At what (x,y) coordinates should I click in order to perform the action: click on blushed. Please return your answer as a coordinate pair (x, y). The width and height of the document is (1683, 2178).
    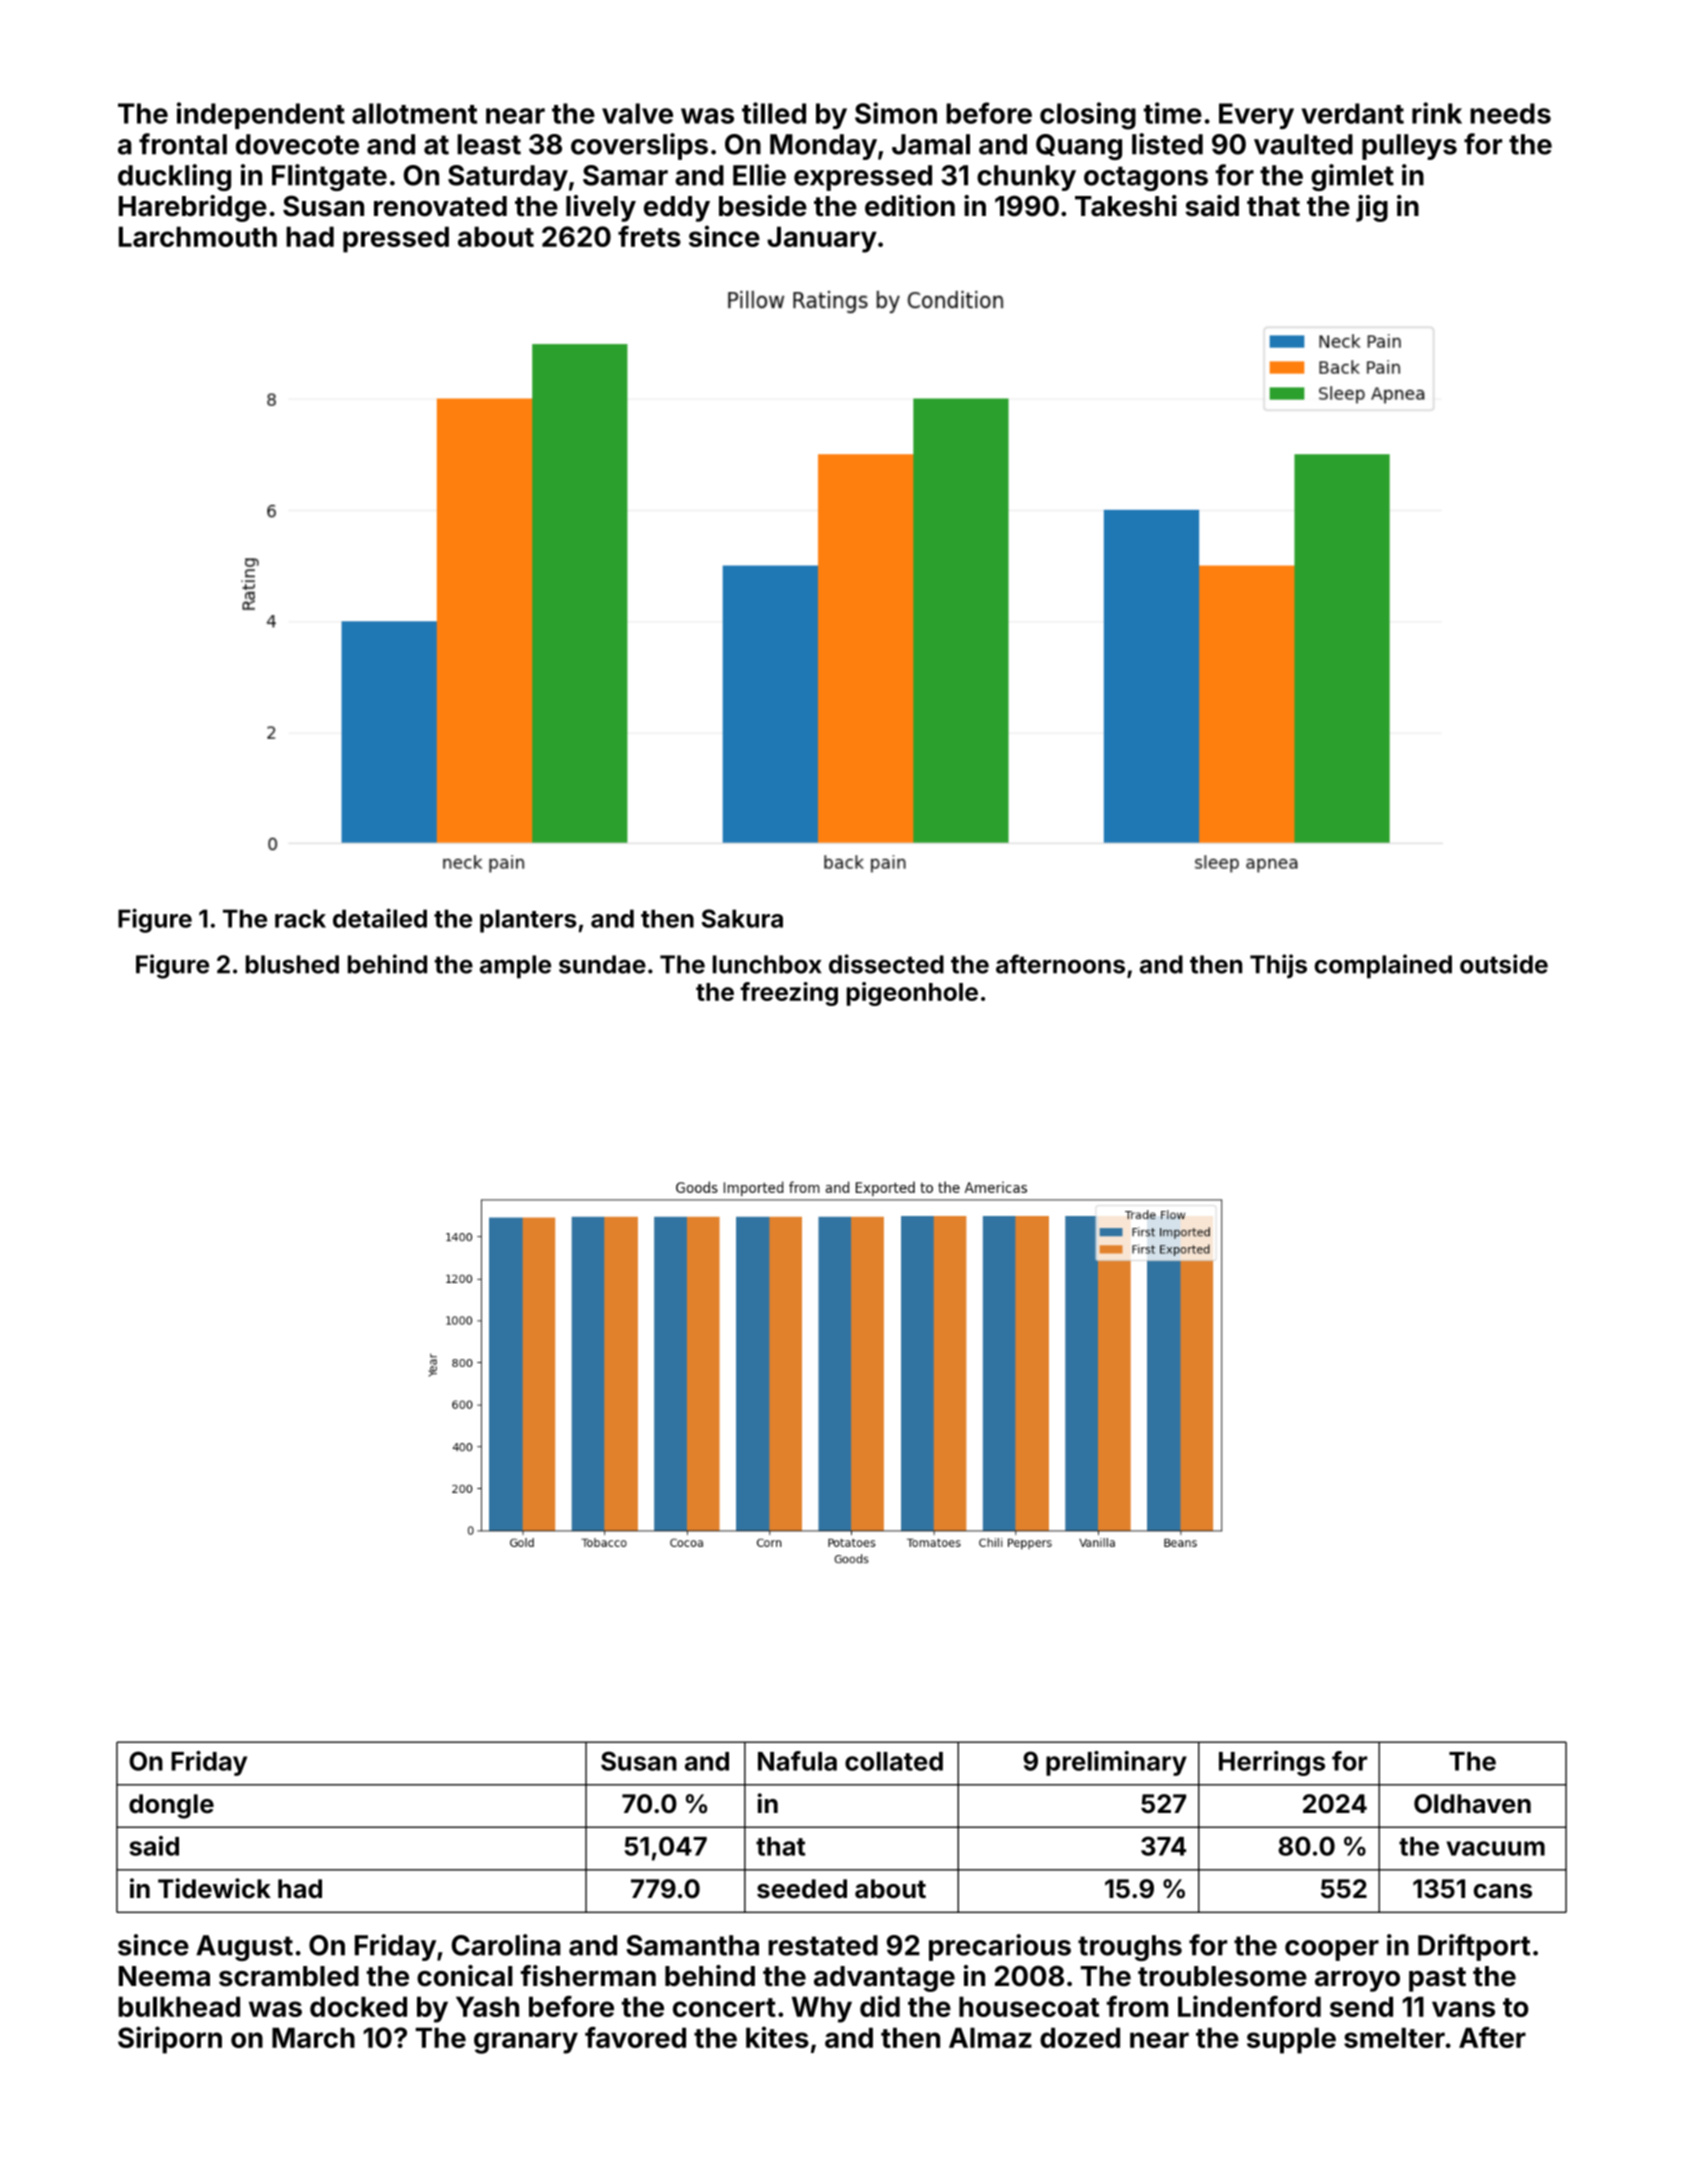
    Looking at the image, I should click on (292, 964).
